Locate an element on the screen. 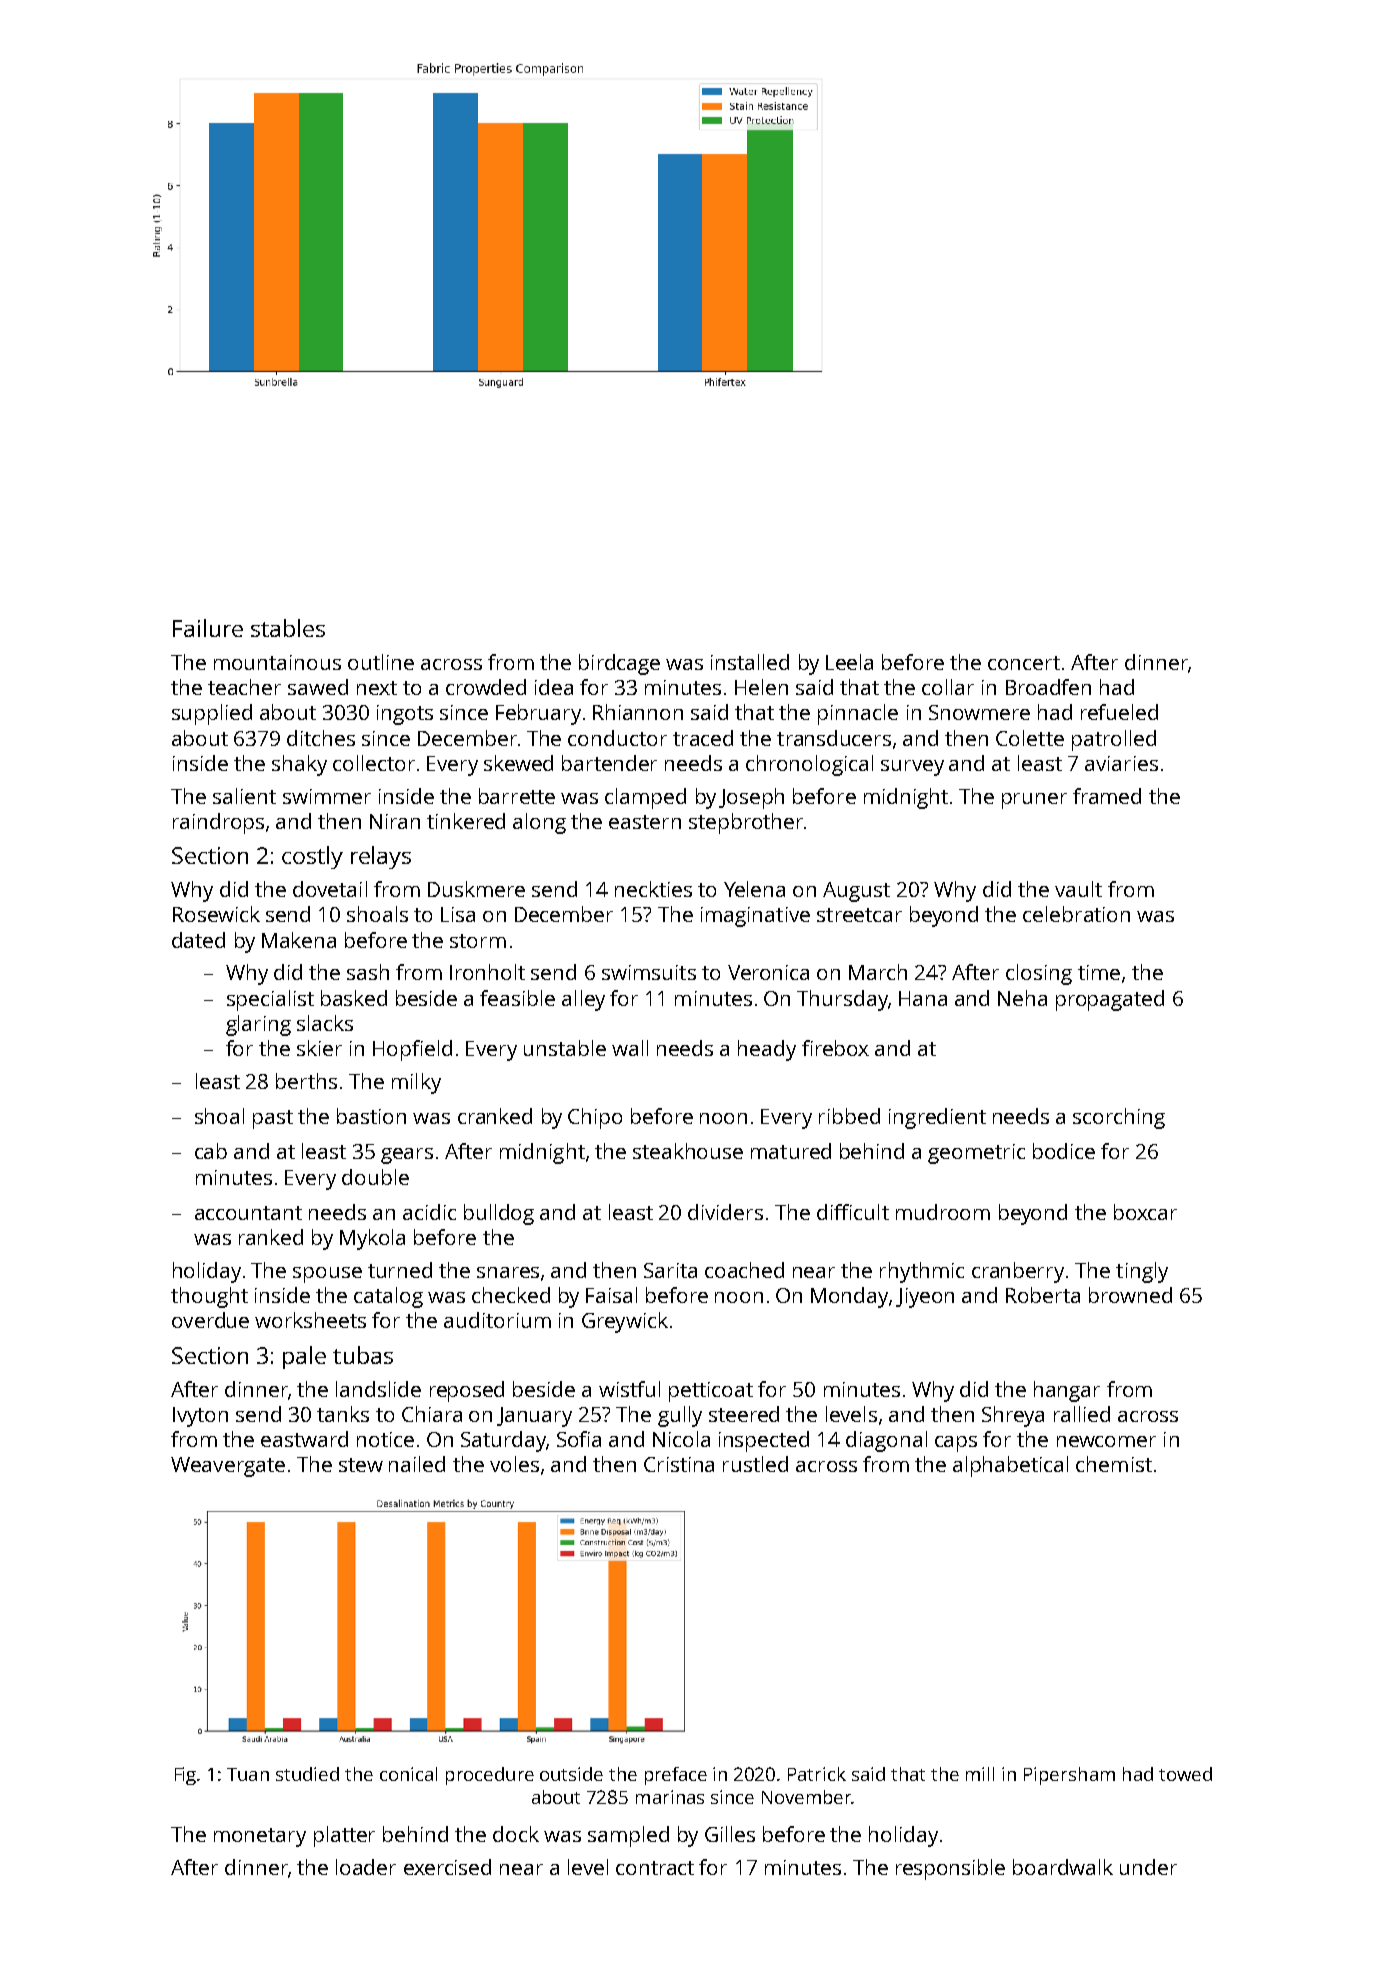  Cristina is located at coordinates (679, 1464).
